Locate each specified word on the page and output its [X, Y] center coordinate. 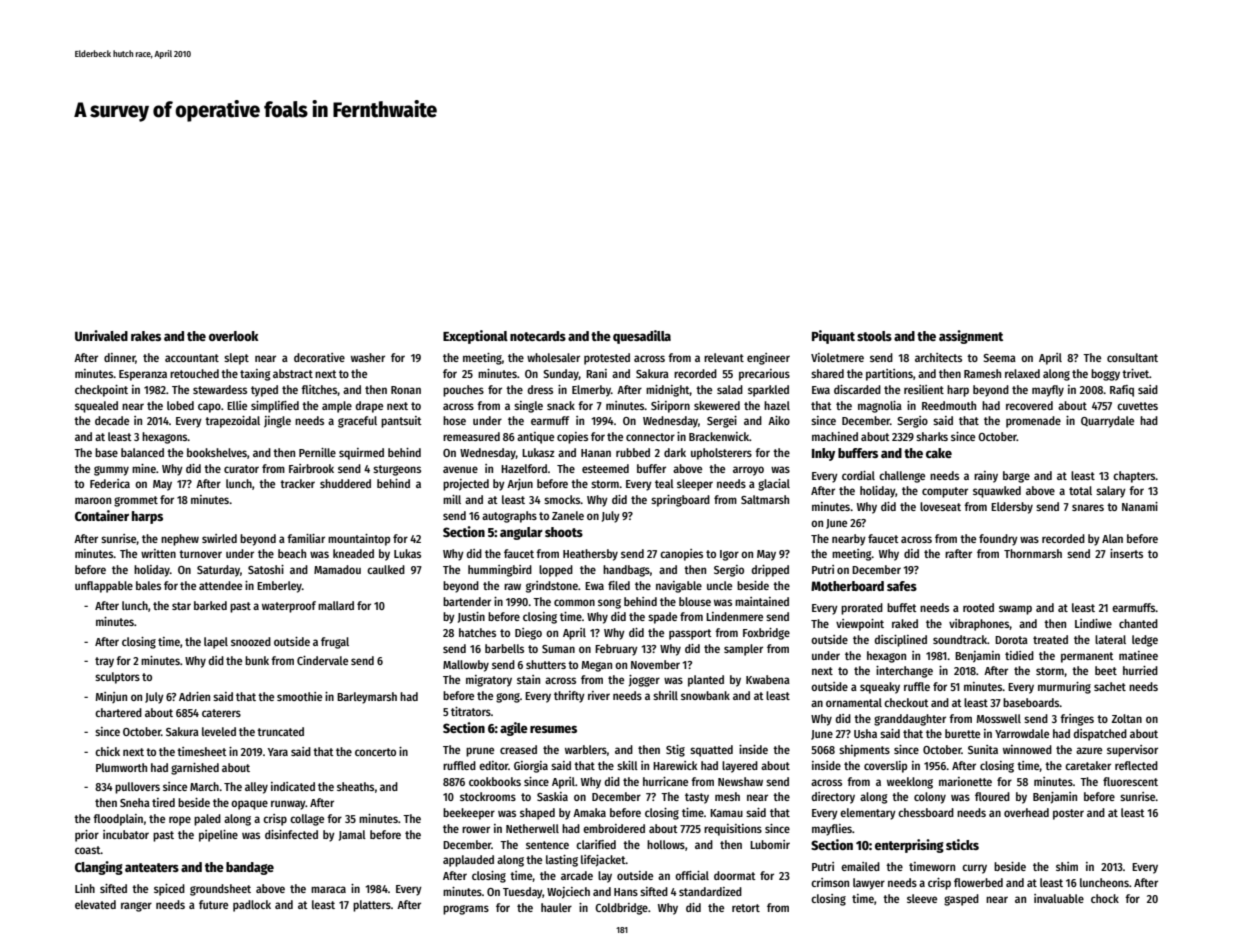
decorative [319, 357]
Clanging [99, 868]
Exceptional [475, 337]
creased [518, 749]
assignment [971, 337]
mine [144, 468]
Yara [278, 752]
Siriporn [670, 407]
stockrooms [488, 796]
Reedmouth [949, 405]
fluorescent [1130, 781]
